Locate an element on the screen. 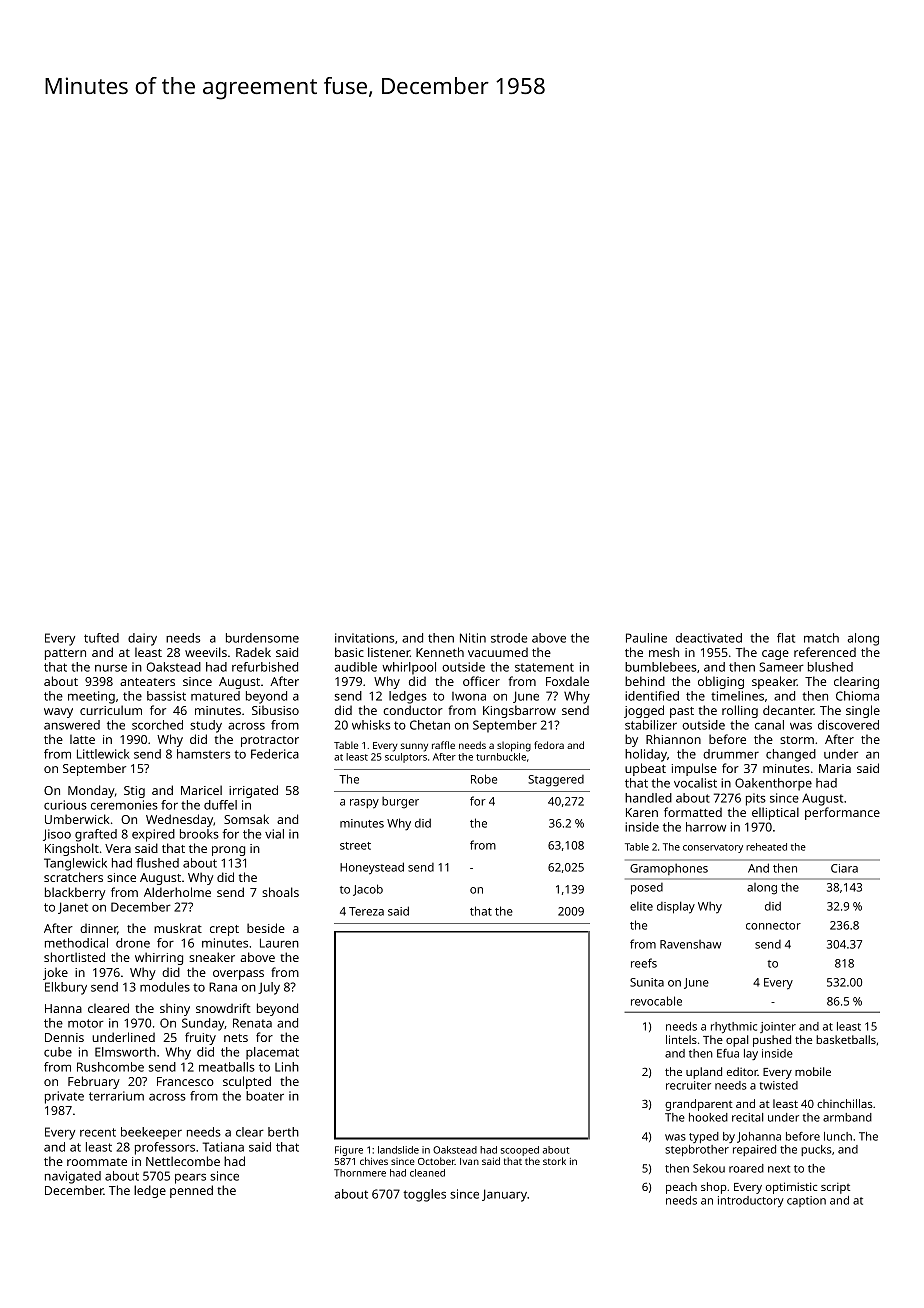 The width and height of the screenshot is (924, 1308). toggles is located at coordinates (424, 1195).
